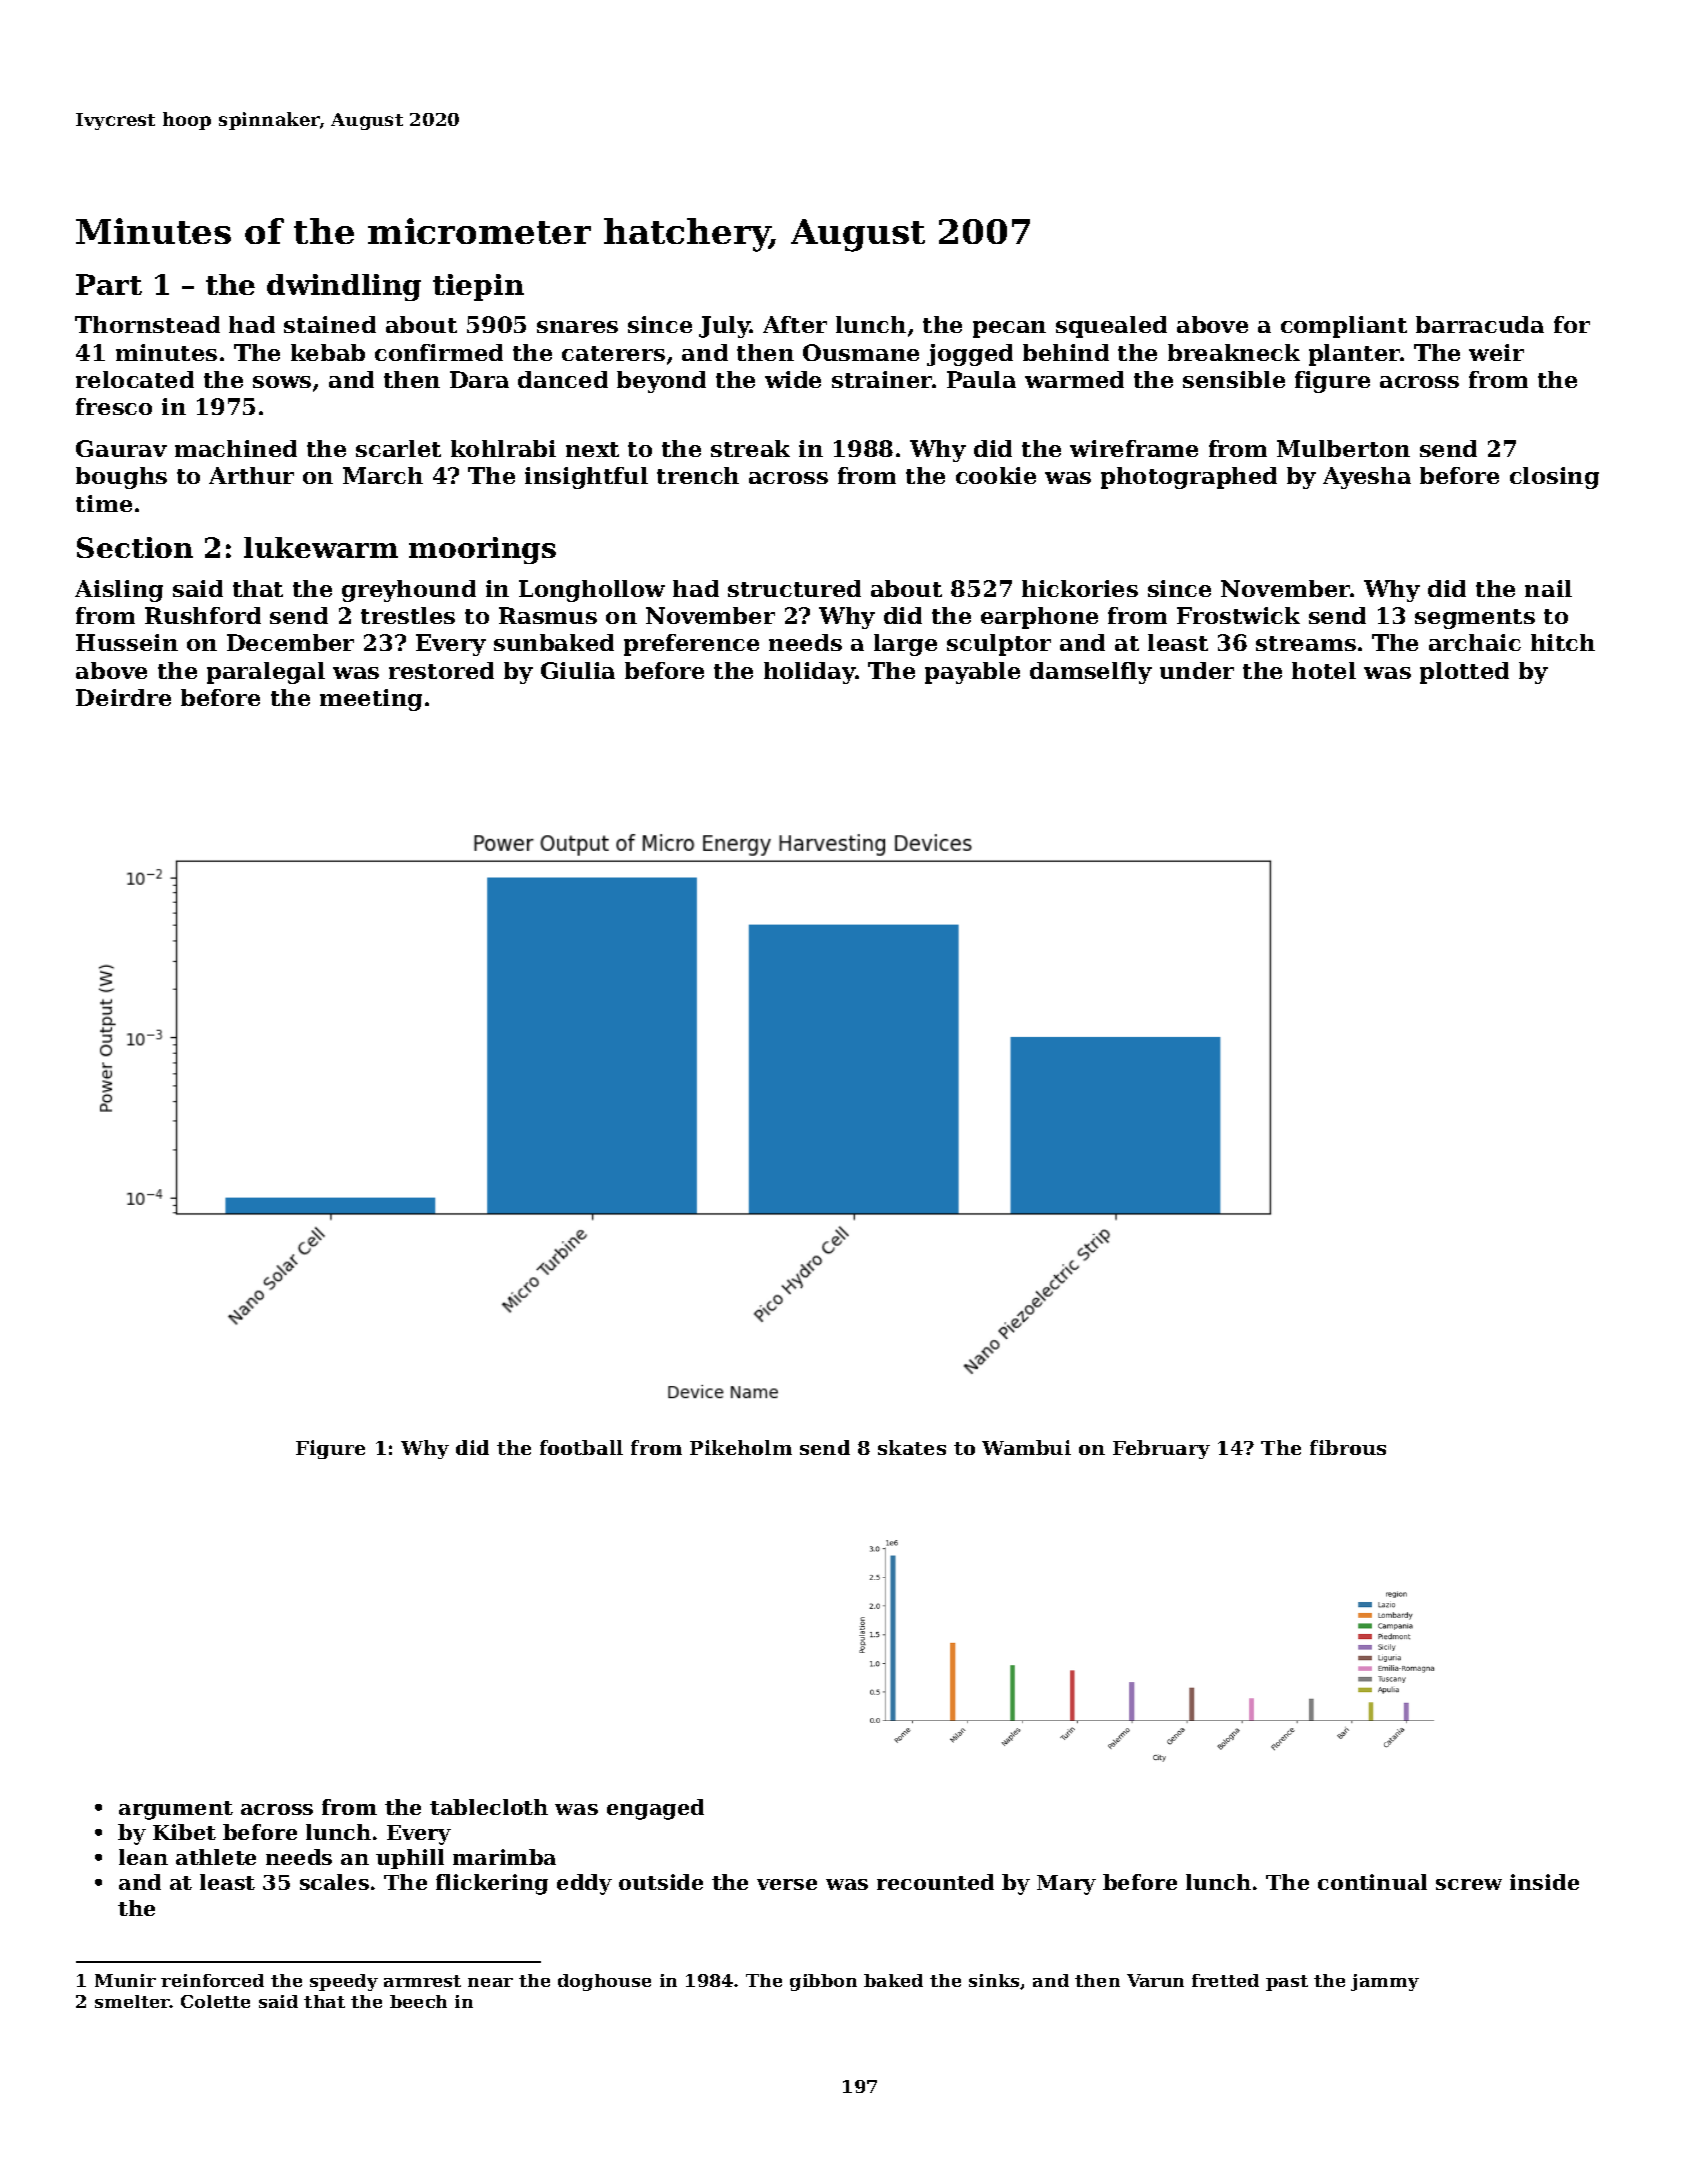 The image size is (1683, 2178). What do you see at coordinates (741, 1447) in the screenshot?
I see `Pikeholm` at bounding box center [741, 1447].
